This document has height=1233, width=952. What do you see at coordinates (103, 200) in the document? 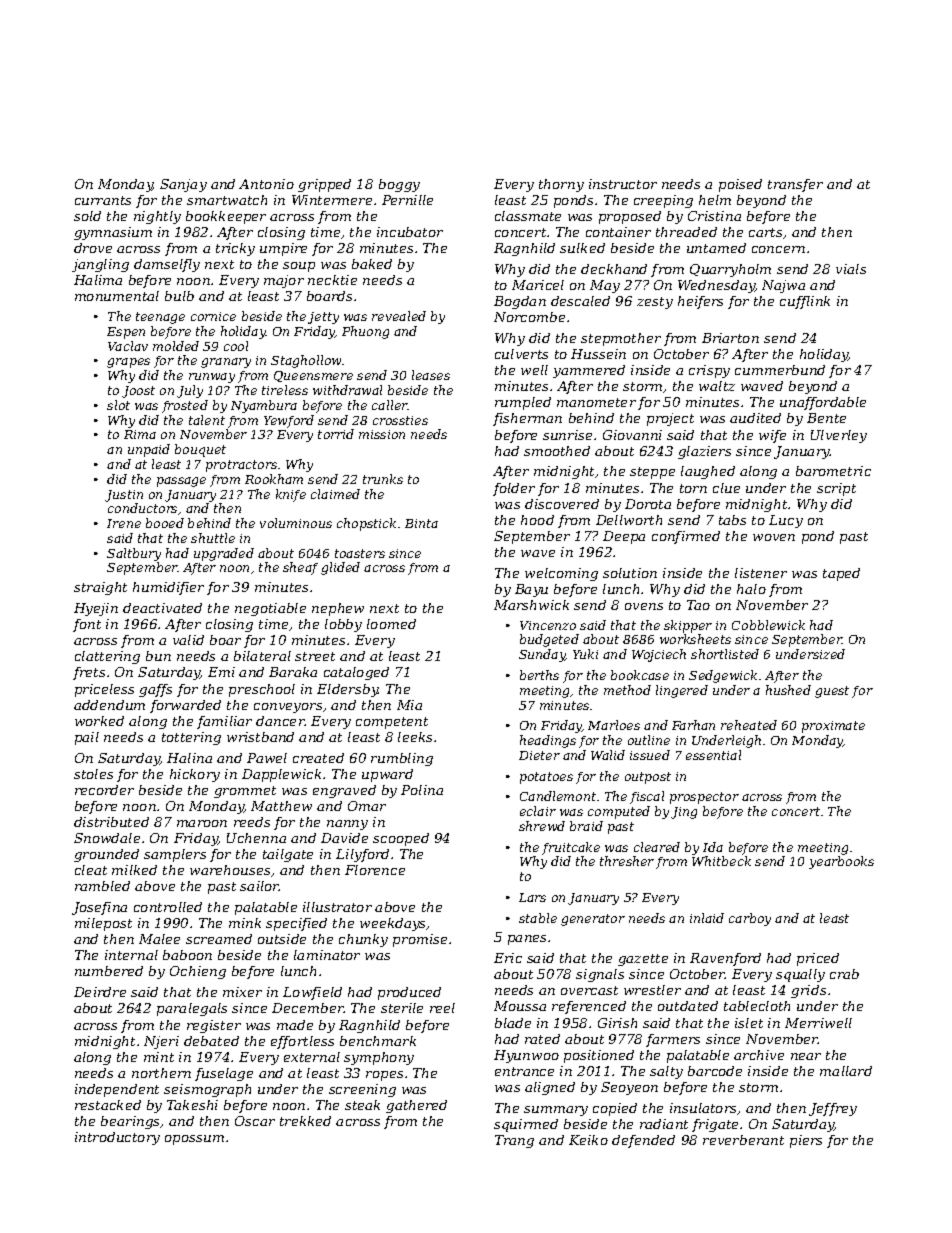
I see `currants` at bounding box center [103, 200].
